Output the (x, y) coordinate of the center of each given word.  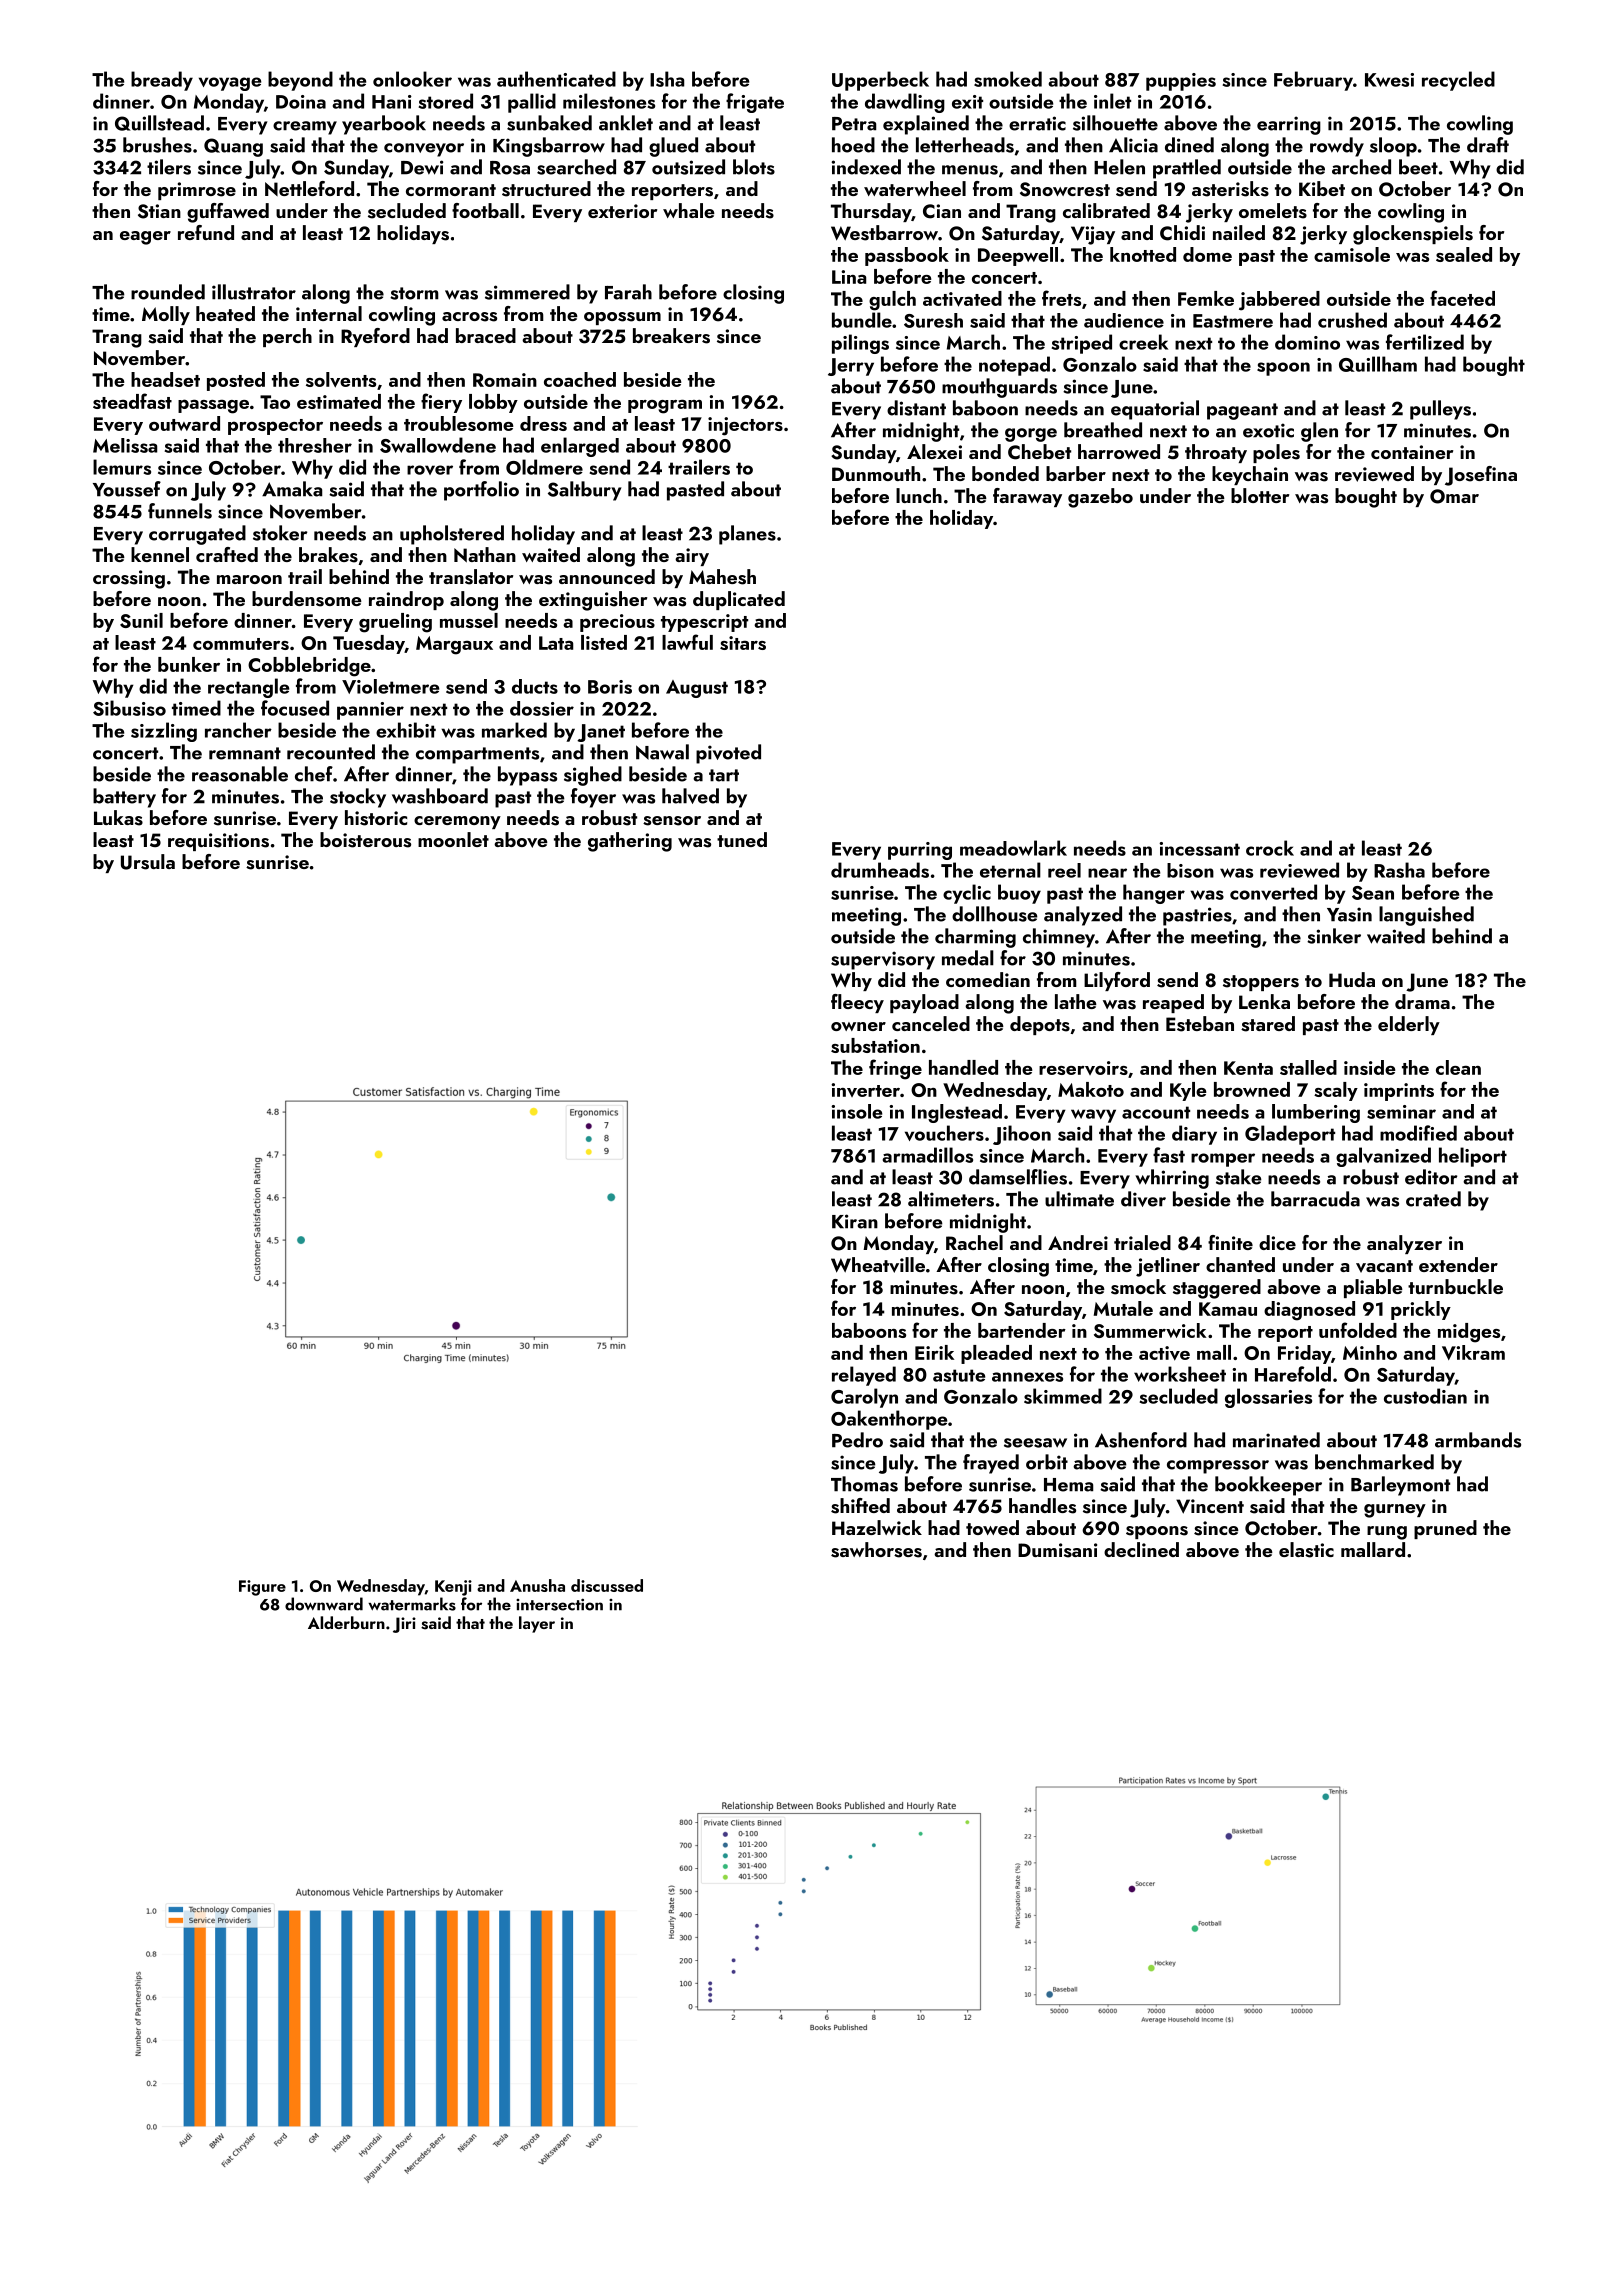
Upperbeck (880, 81)
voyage (230, 84)
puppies (1181, 82)
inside (1370, 1067)
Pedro (857, 1440)
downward (324, 1604)
